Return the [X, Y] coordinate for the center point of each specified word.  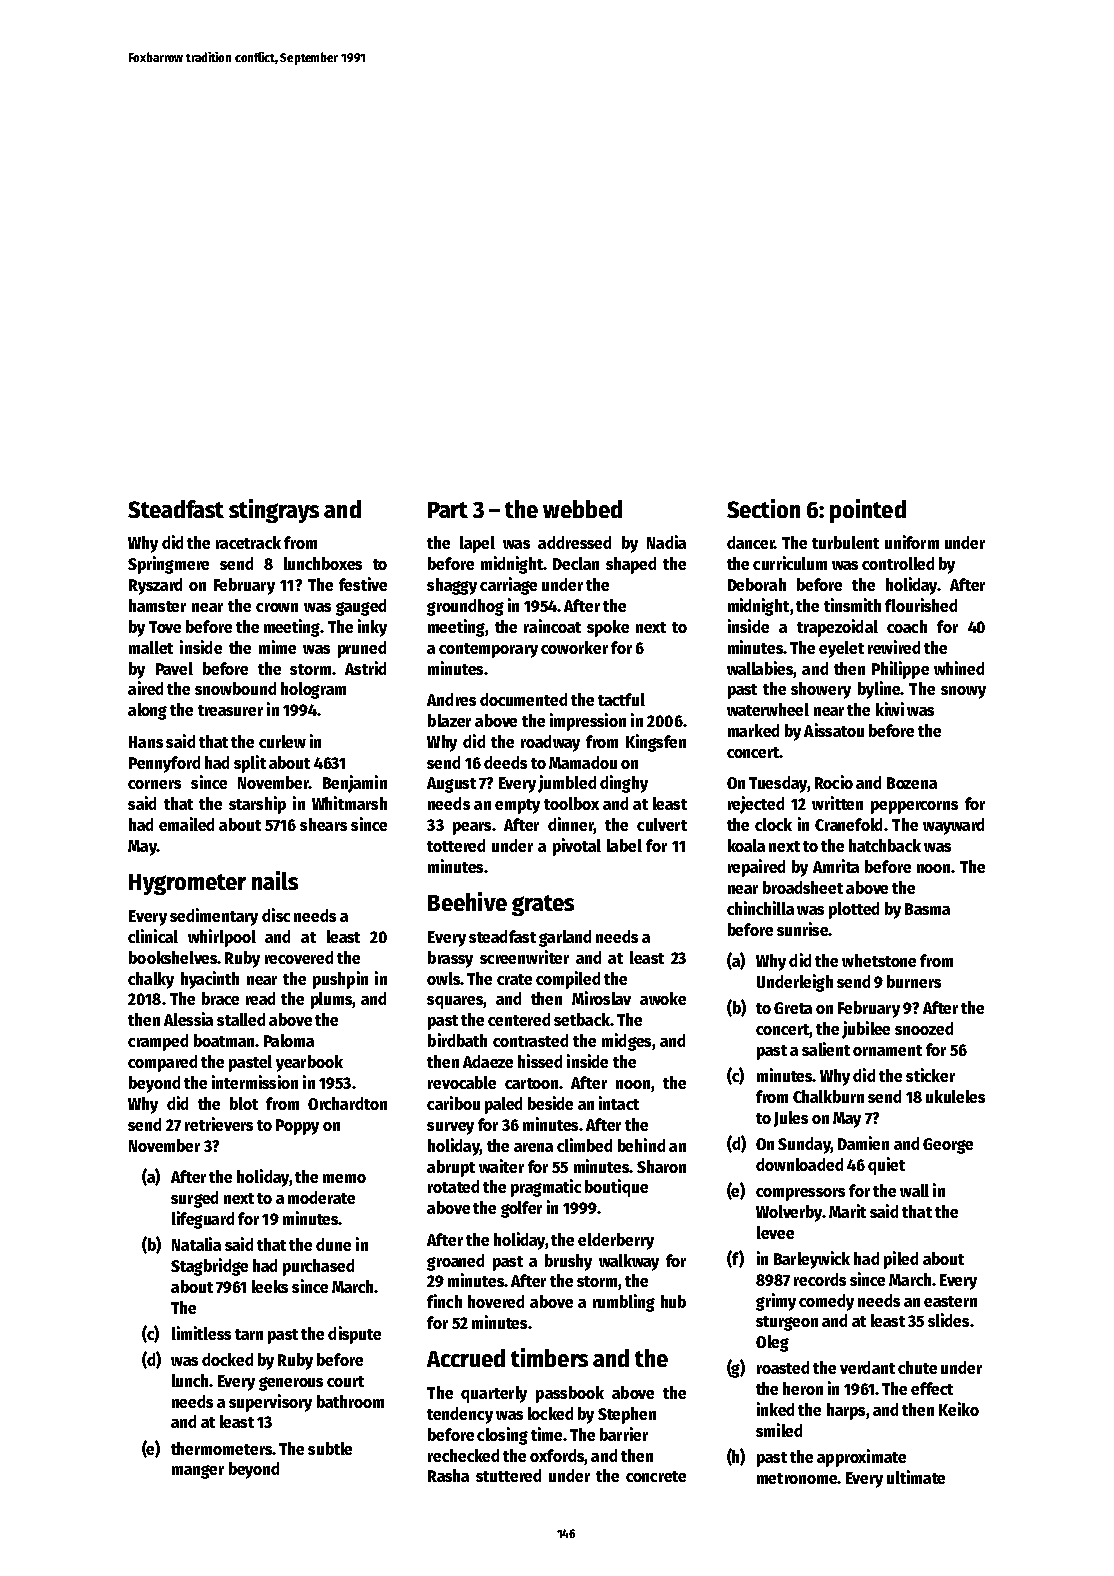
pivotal [577, 847]
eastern [950, 1301]
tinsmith [852, 605]
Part [448, 510]
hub [673, 1301]
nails [275, 880]
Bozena [912, 783]
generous [291, 1384]
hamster [157, 605]
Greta [793, 1008]
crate [514, 979]
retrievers [219, 1124]
